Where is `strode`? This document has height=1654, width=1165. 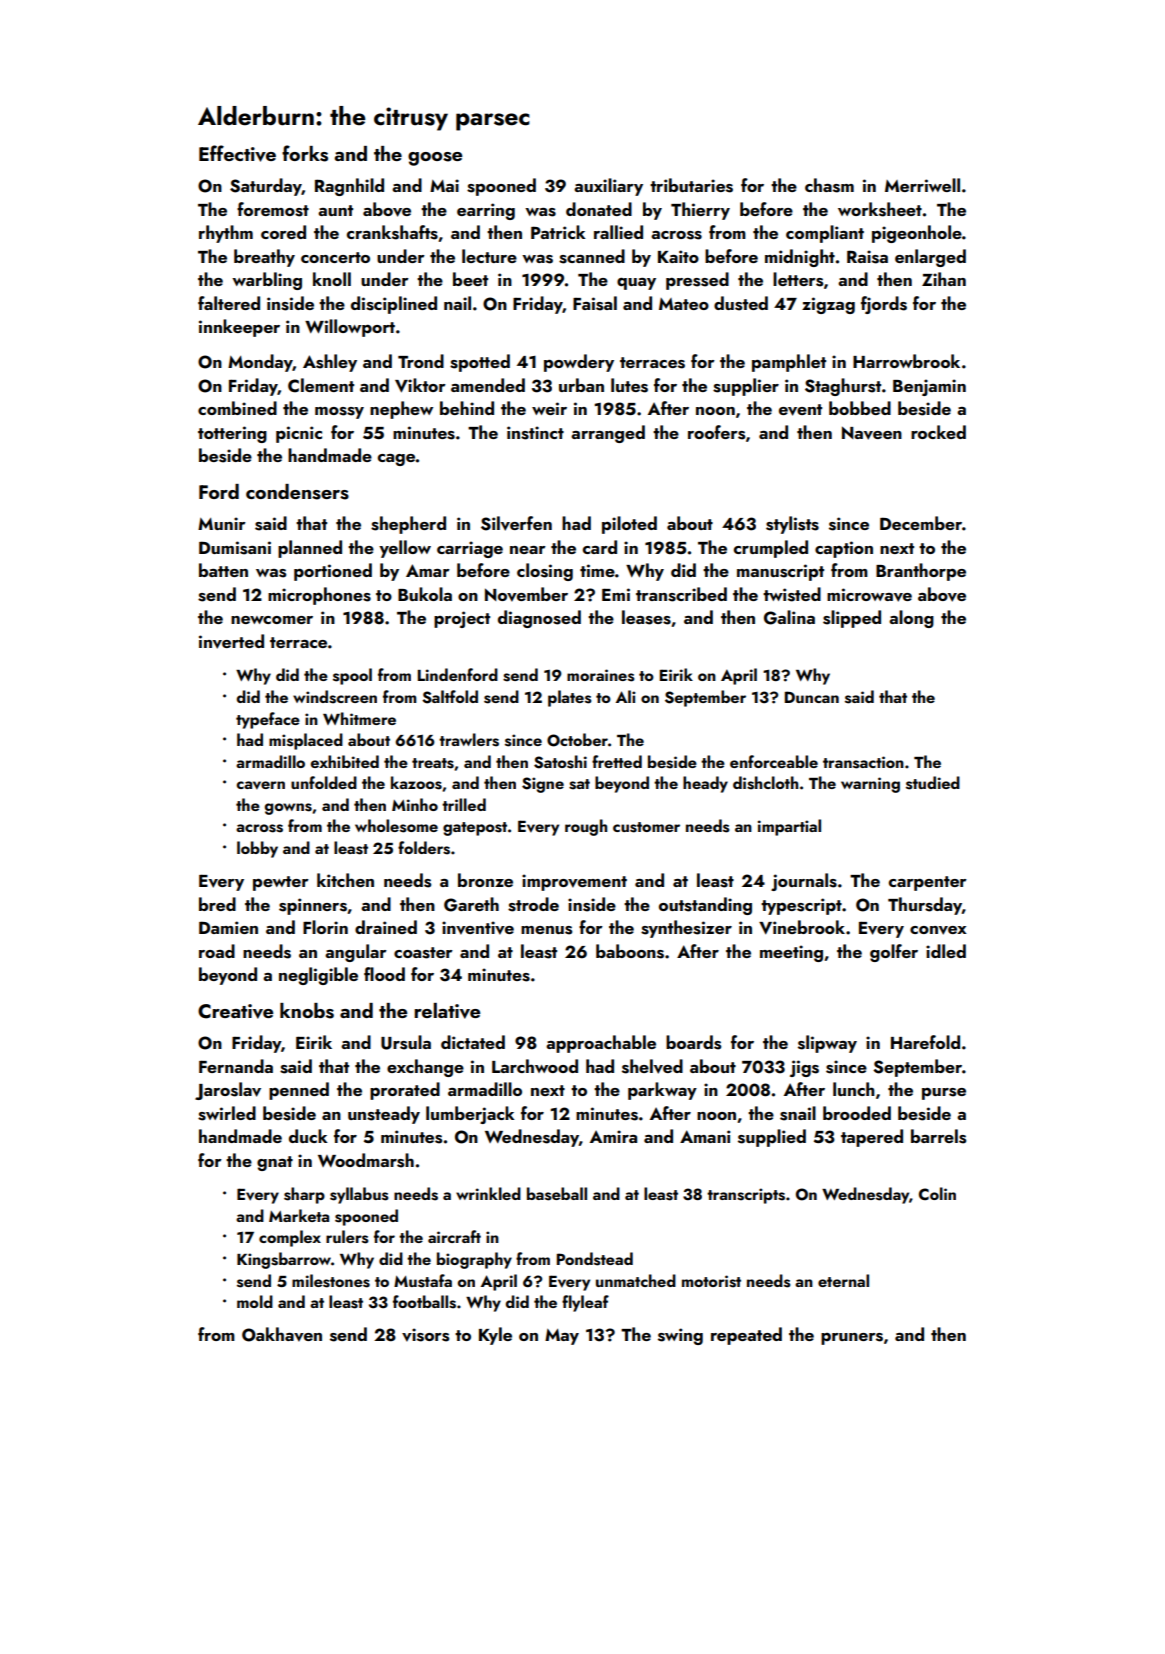
strode is located at coordinates (533, 904).
